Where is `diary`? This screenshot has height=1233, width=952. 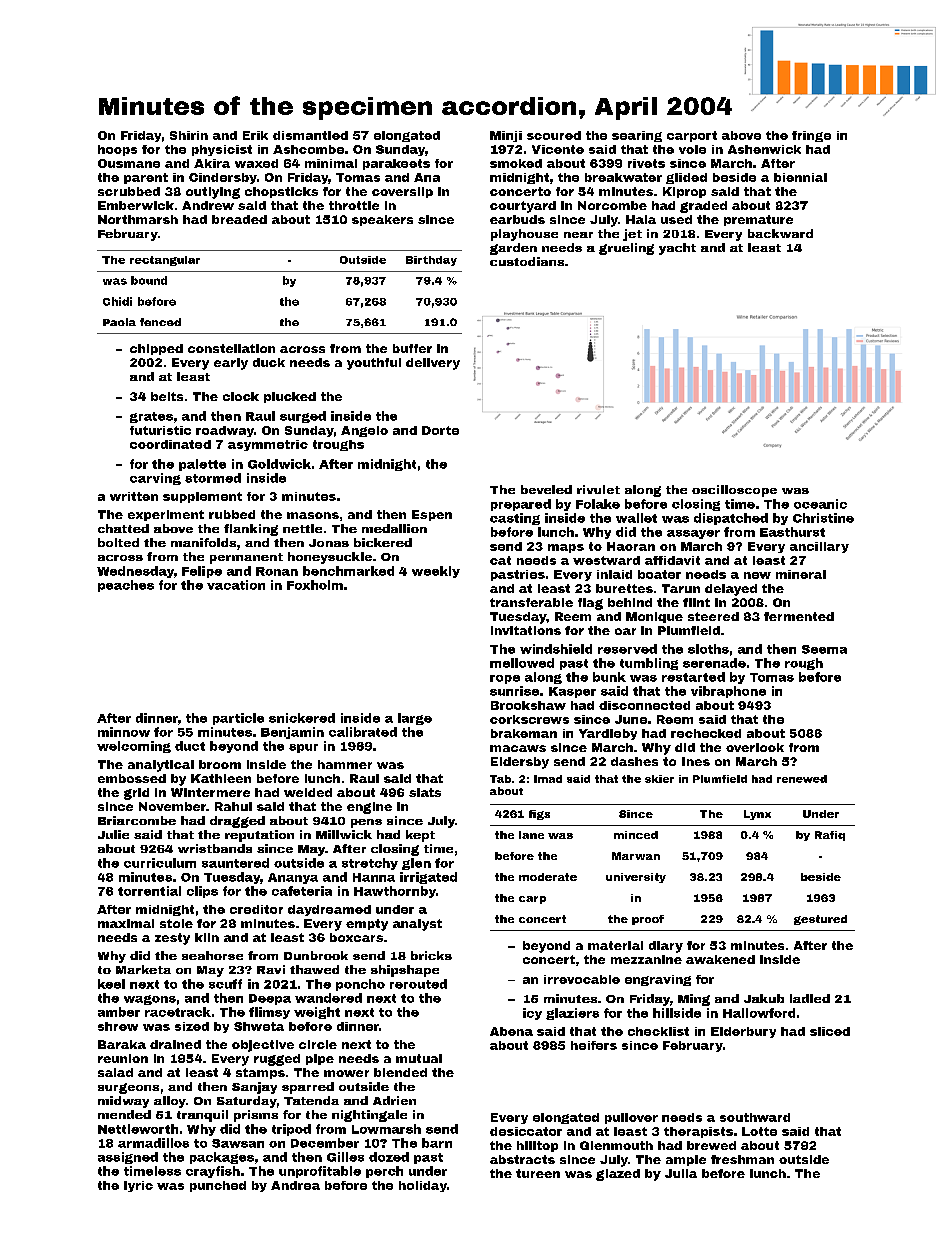 diary is located at coordinates (666, 947).
